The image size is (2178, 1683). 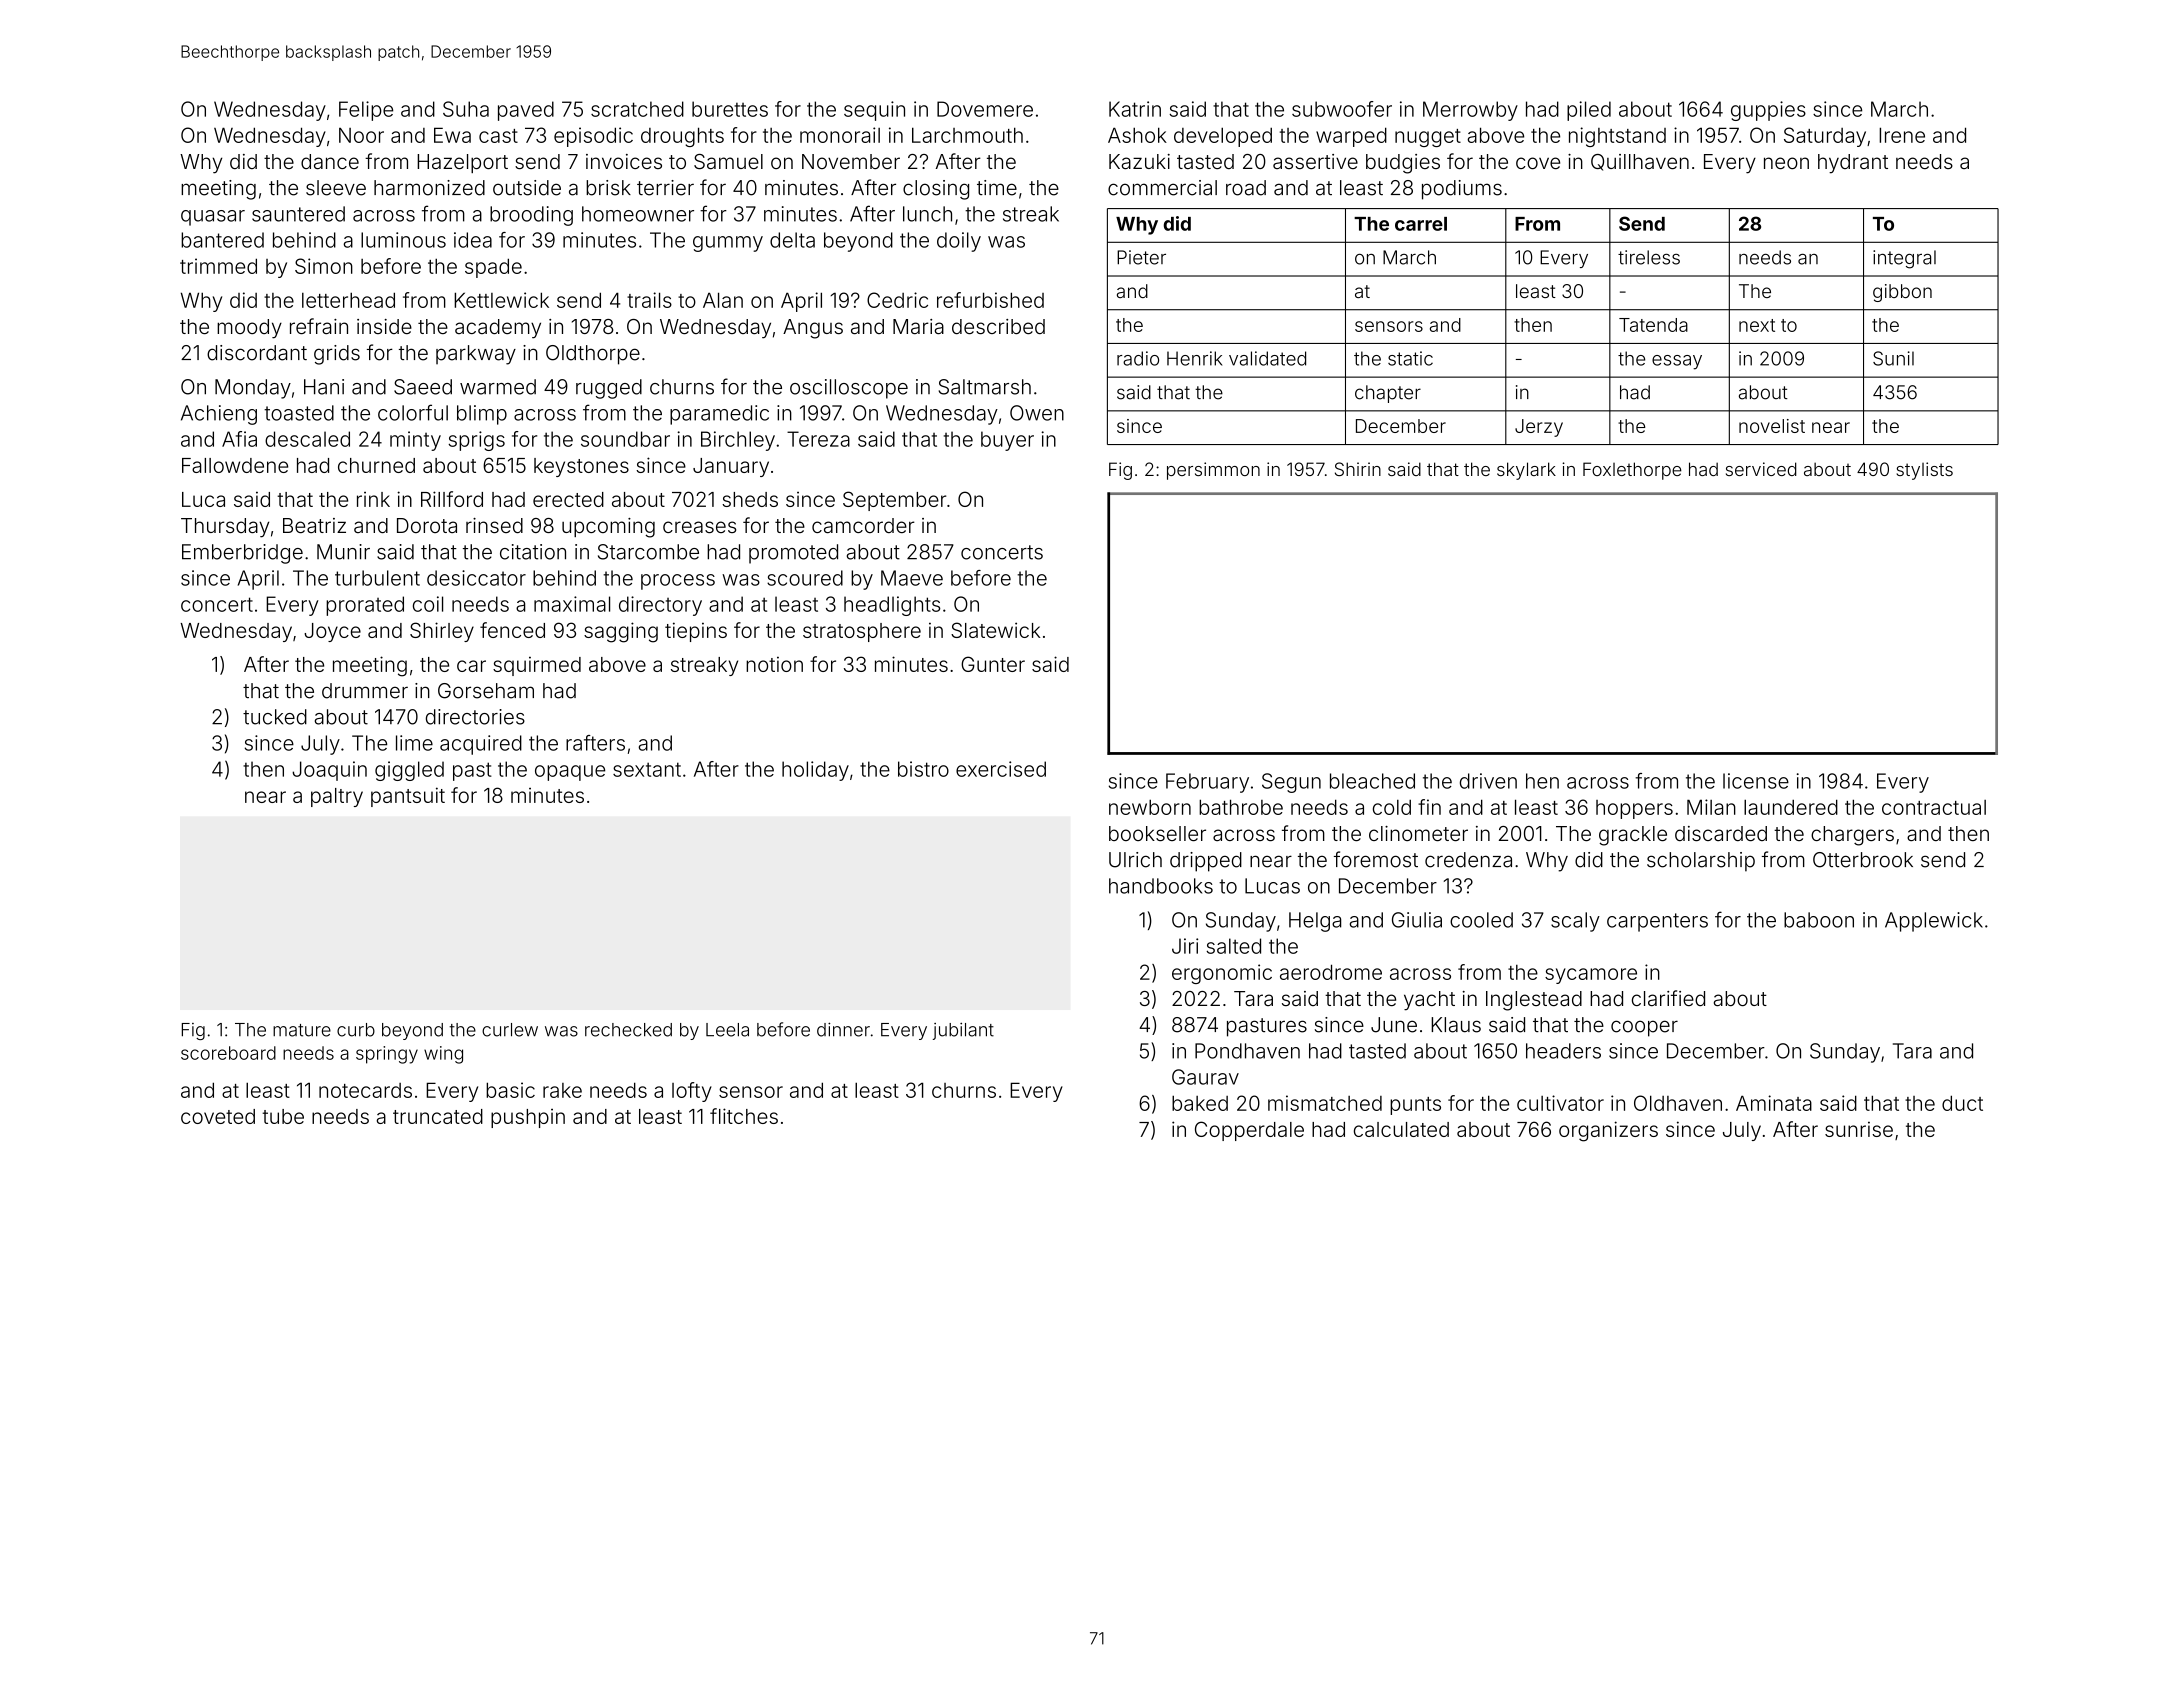 I want to click on Kazuki, so click(x=1139, y=161).
